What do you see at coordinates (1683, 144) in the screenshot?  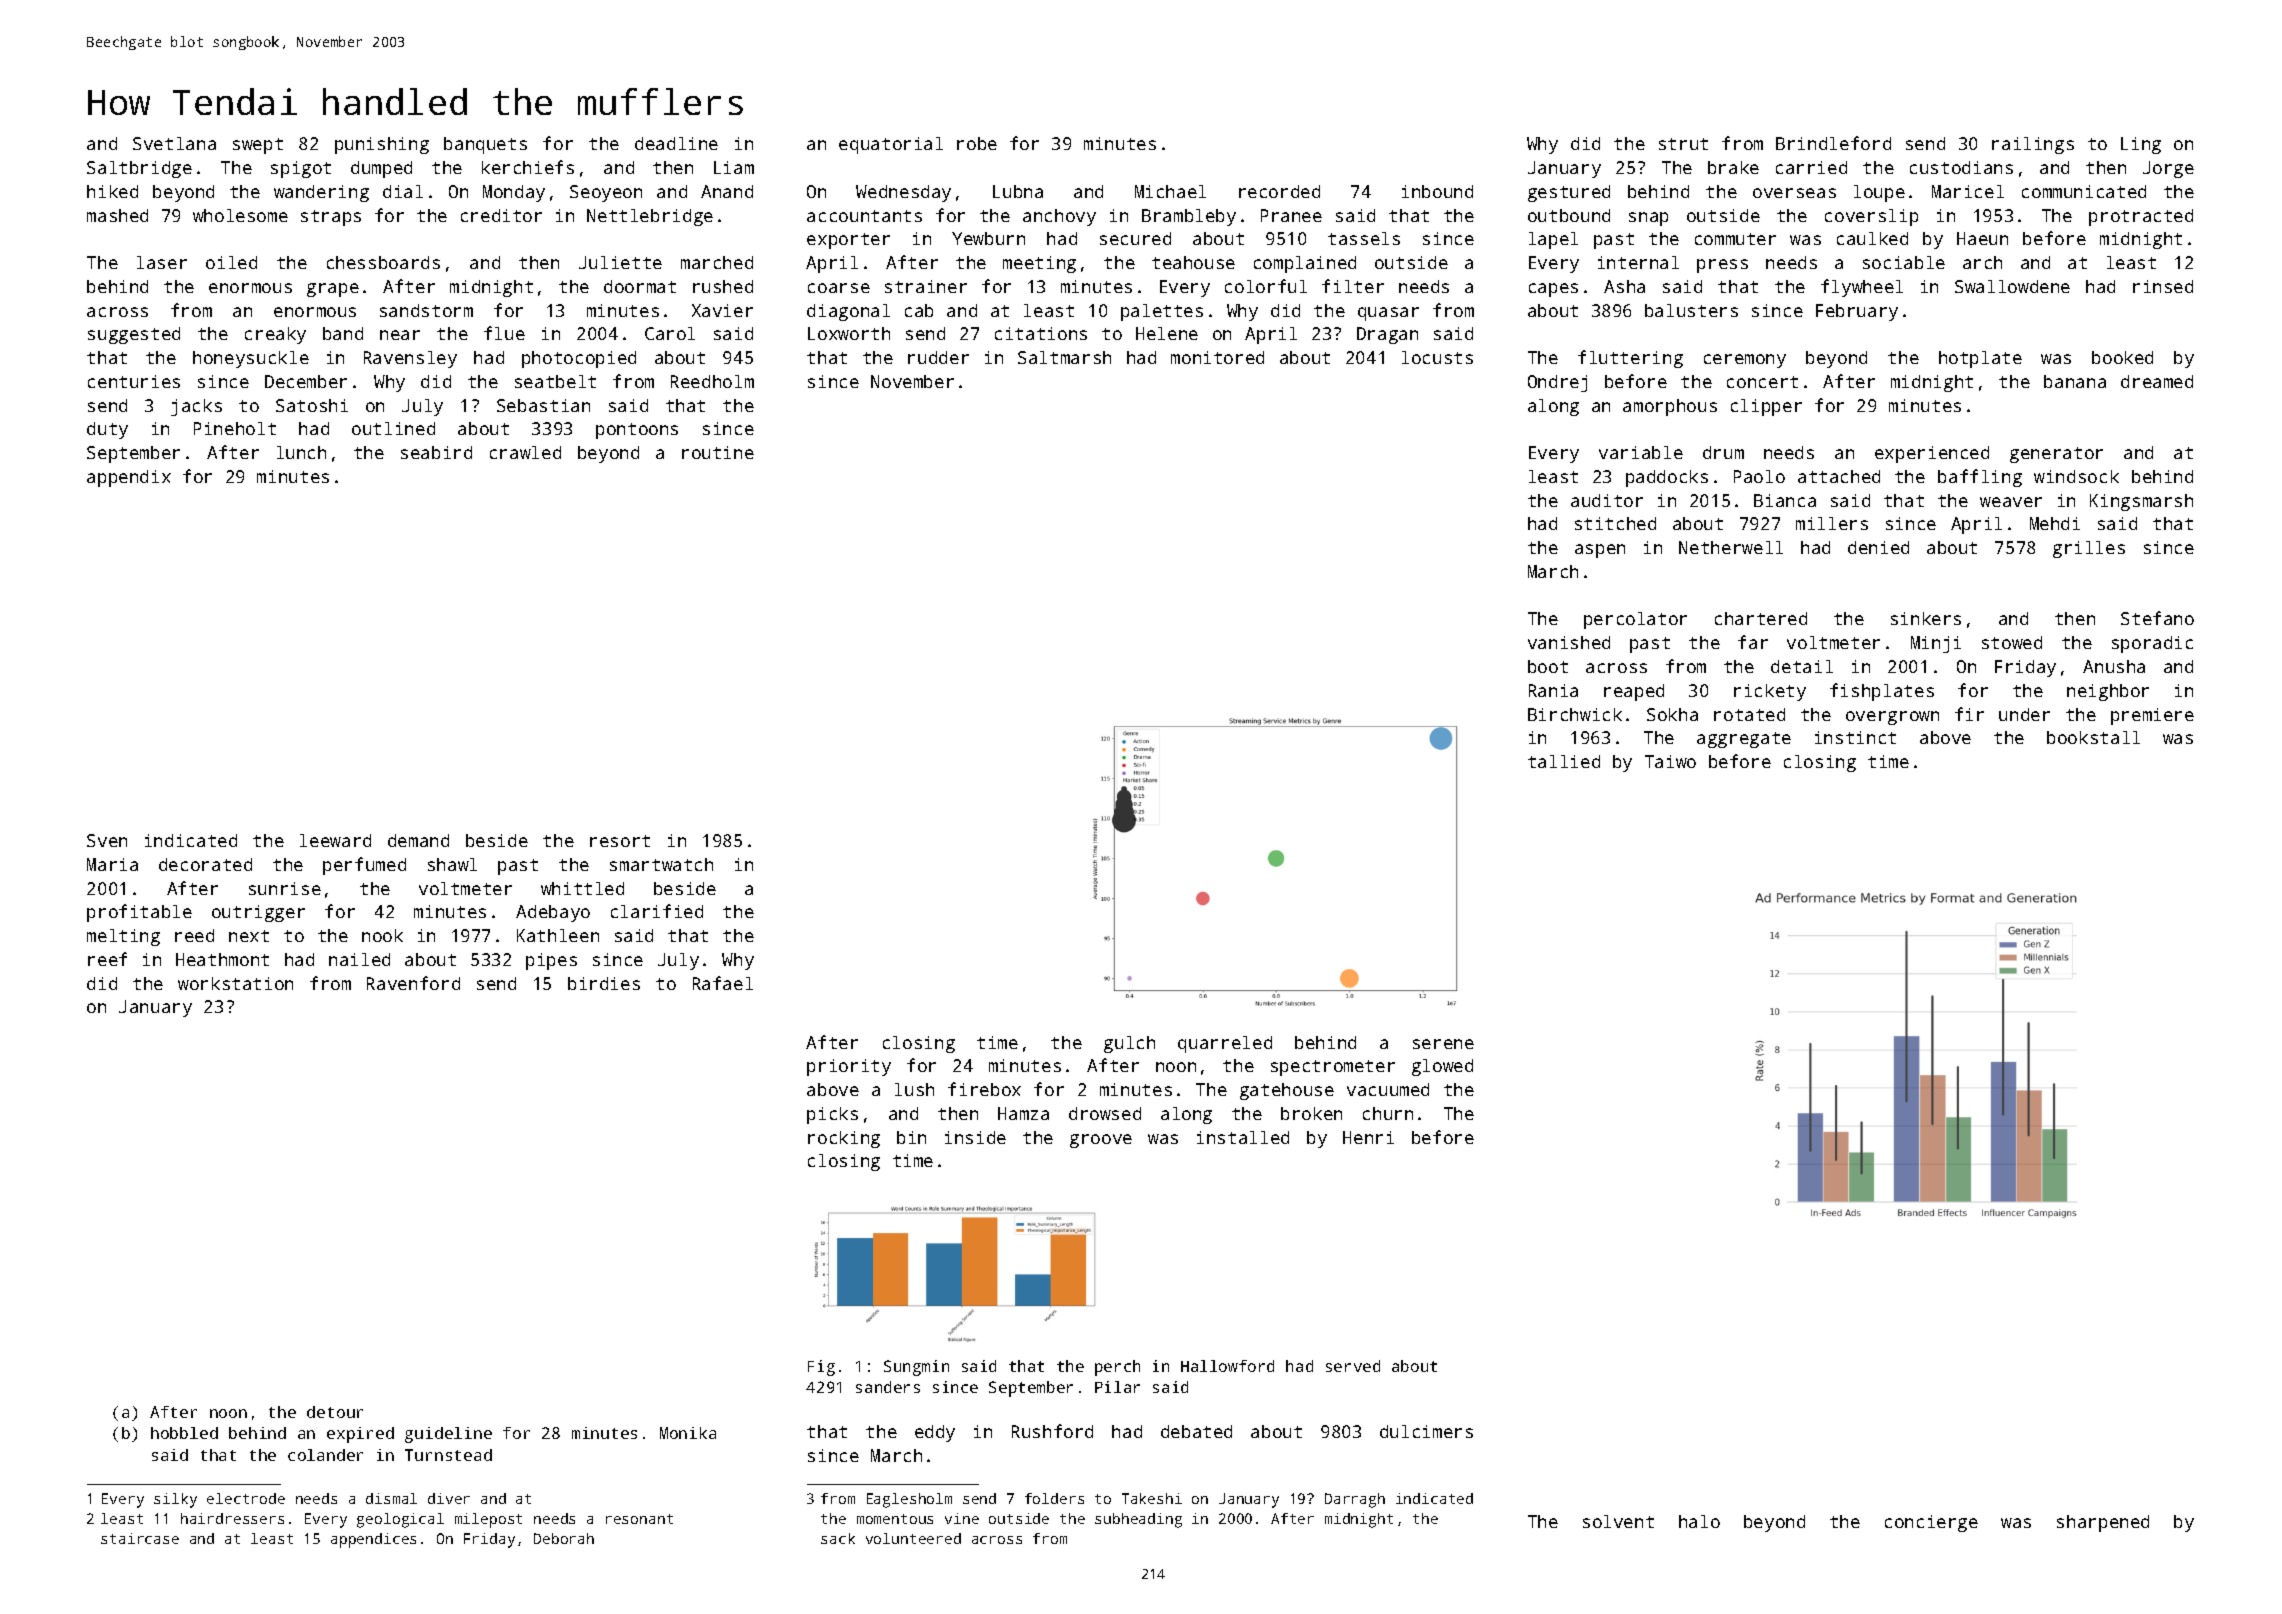 I see `strut` at bounding box center [1683, 144].
